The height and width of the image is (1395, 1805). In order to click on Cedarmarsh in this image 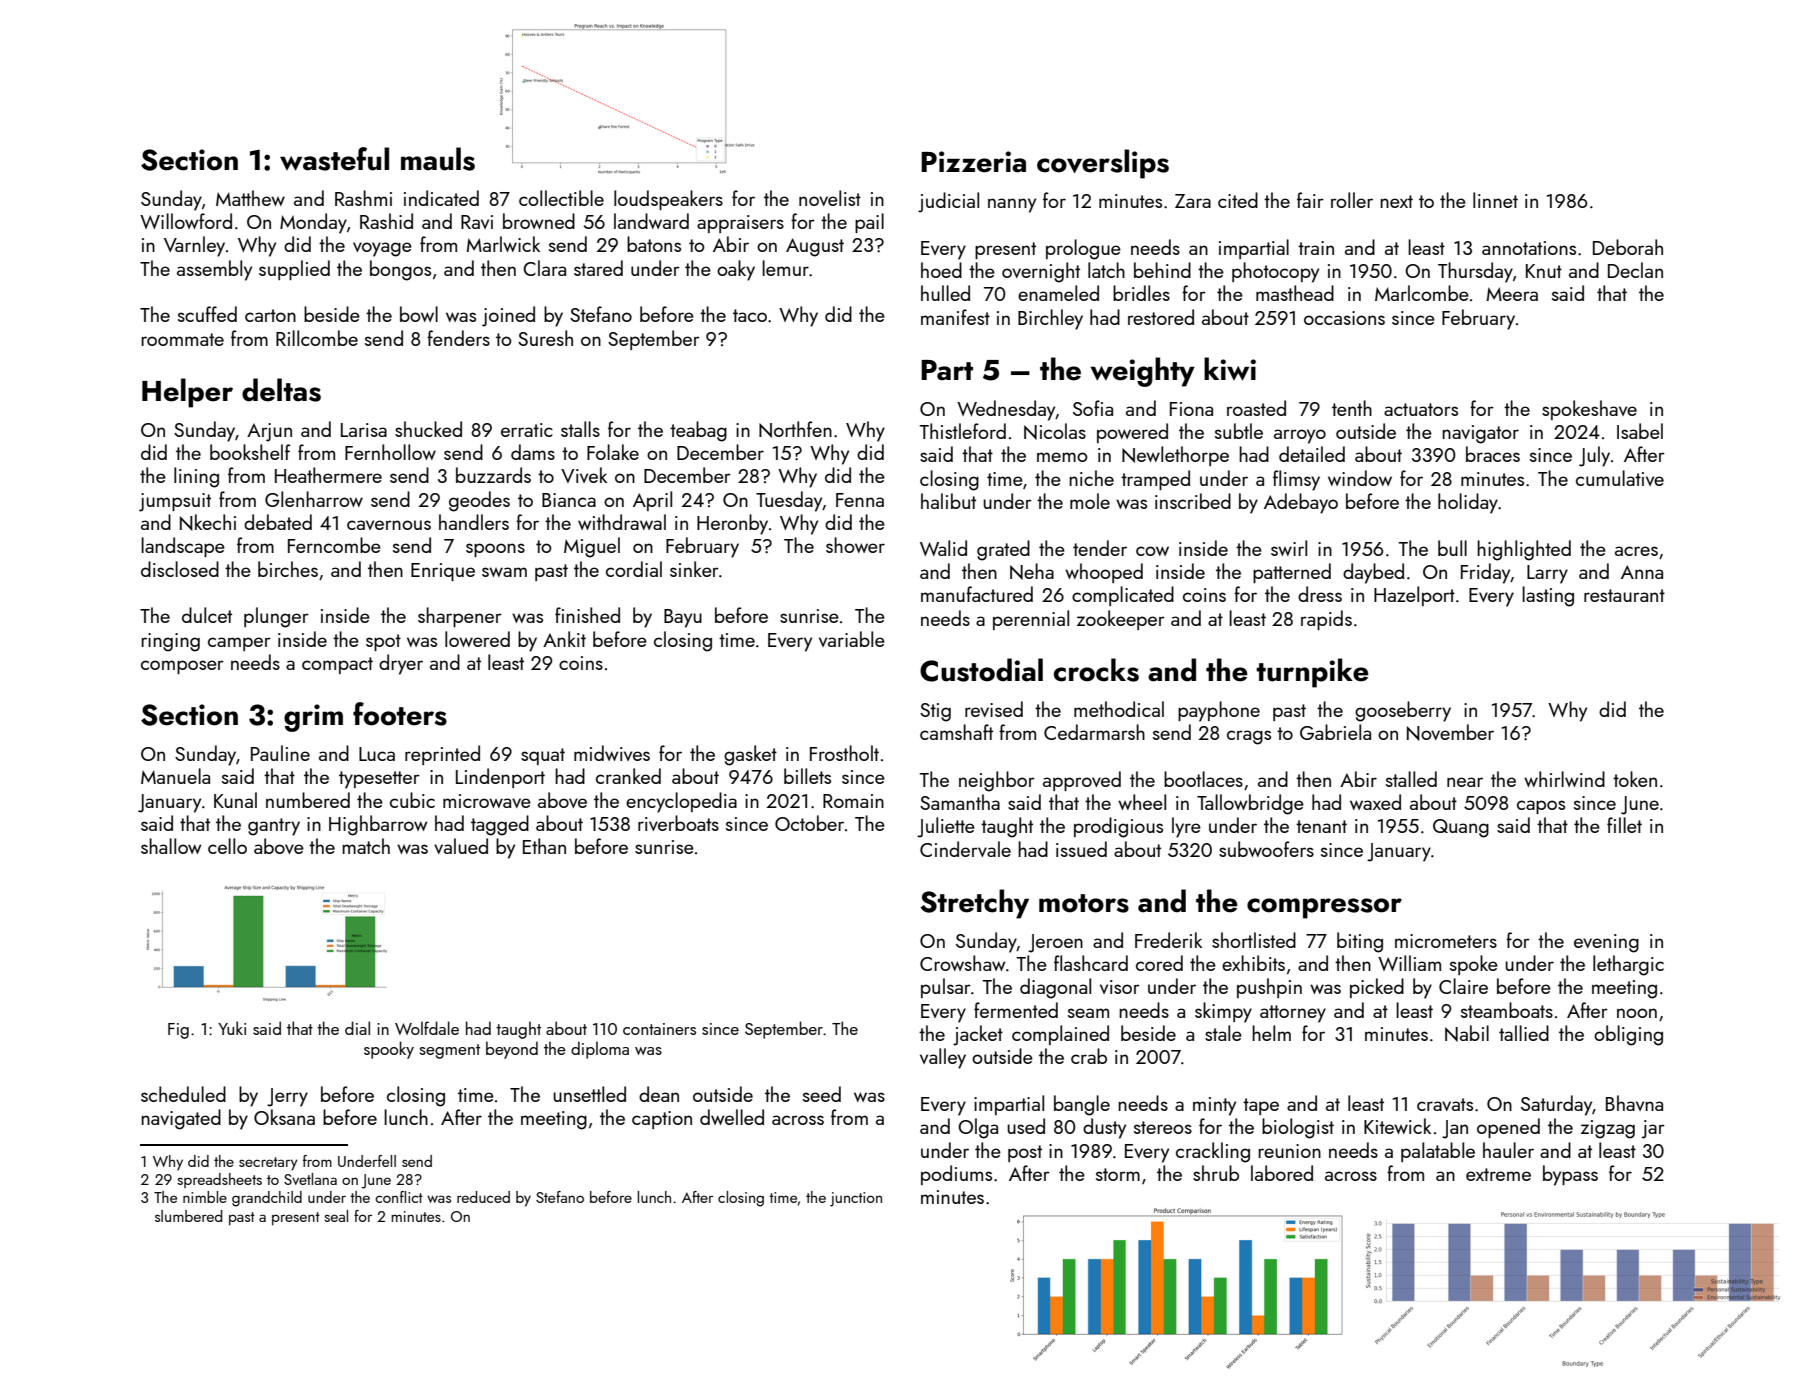, I will do `click(1094, 732)`.
